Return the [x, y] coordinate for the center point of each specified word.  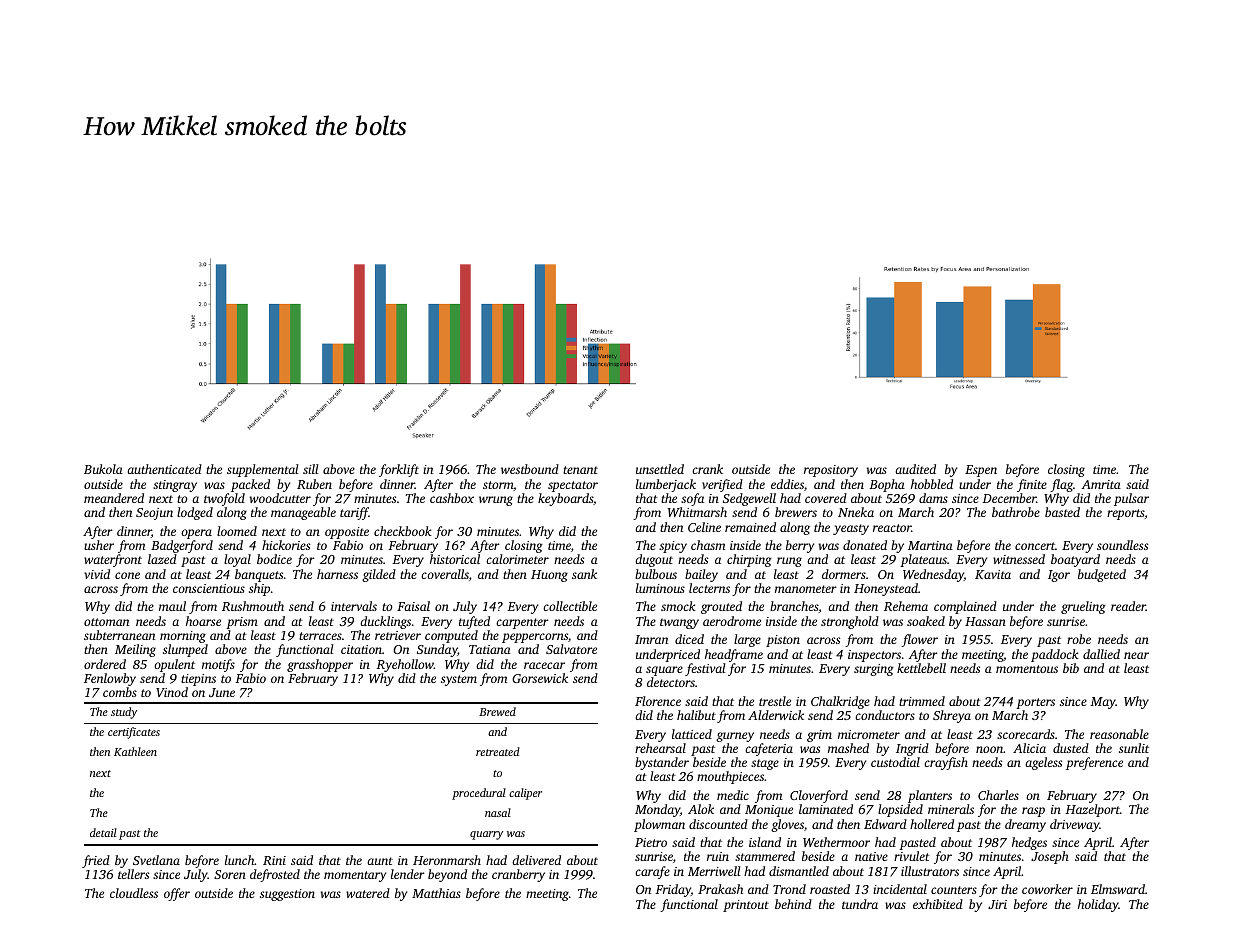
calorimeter [517, 559]
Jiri [997, 904]
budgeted [1102, 575]
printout [746, 906]
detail [103, 832]
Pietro [651, 842]
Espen [981, 471]
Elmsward [1118, 889]
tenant [580, 470]
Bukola [103, 469]
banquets [259, 575]
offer [177, 894]
